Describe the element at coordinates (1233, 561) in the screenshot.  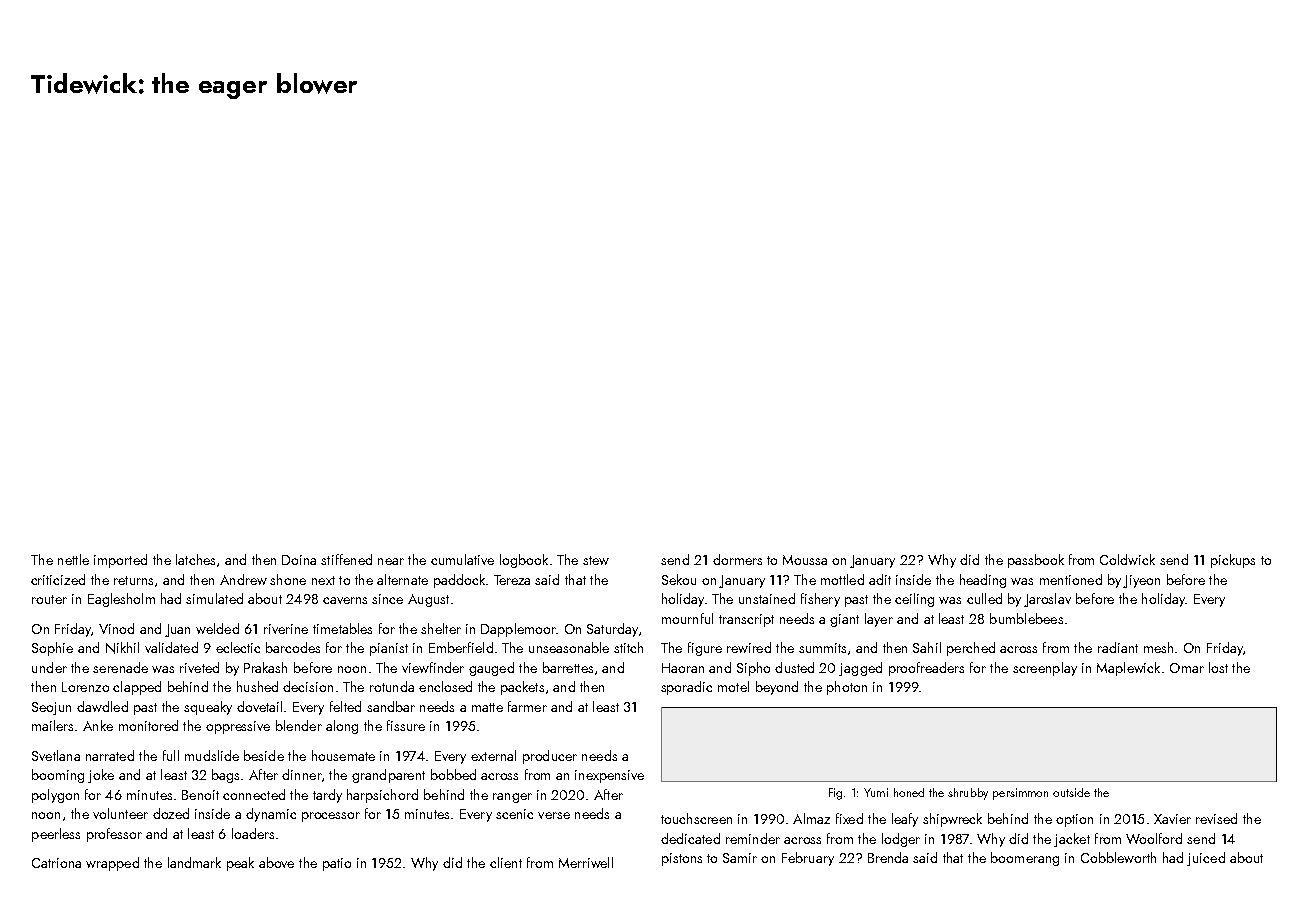
I see `pickups` at that location.
